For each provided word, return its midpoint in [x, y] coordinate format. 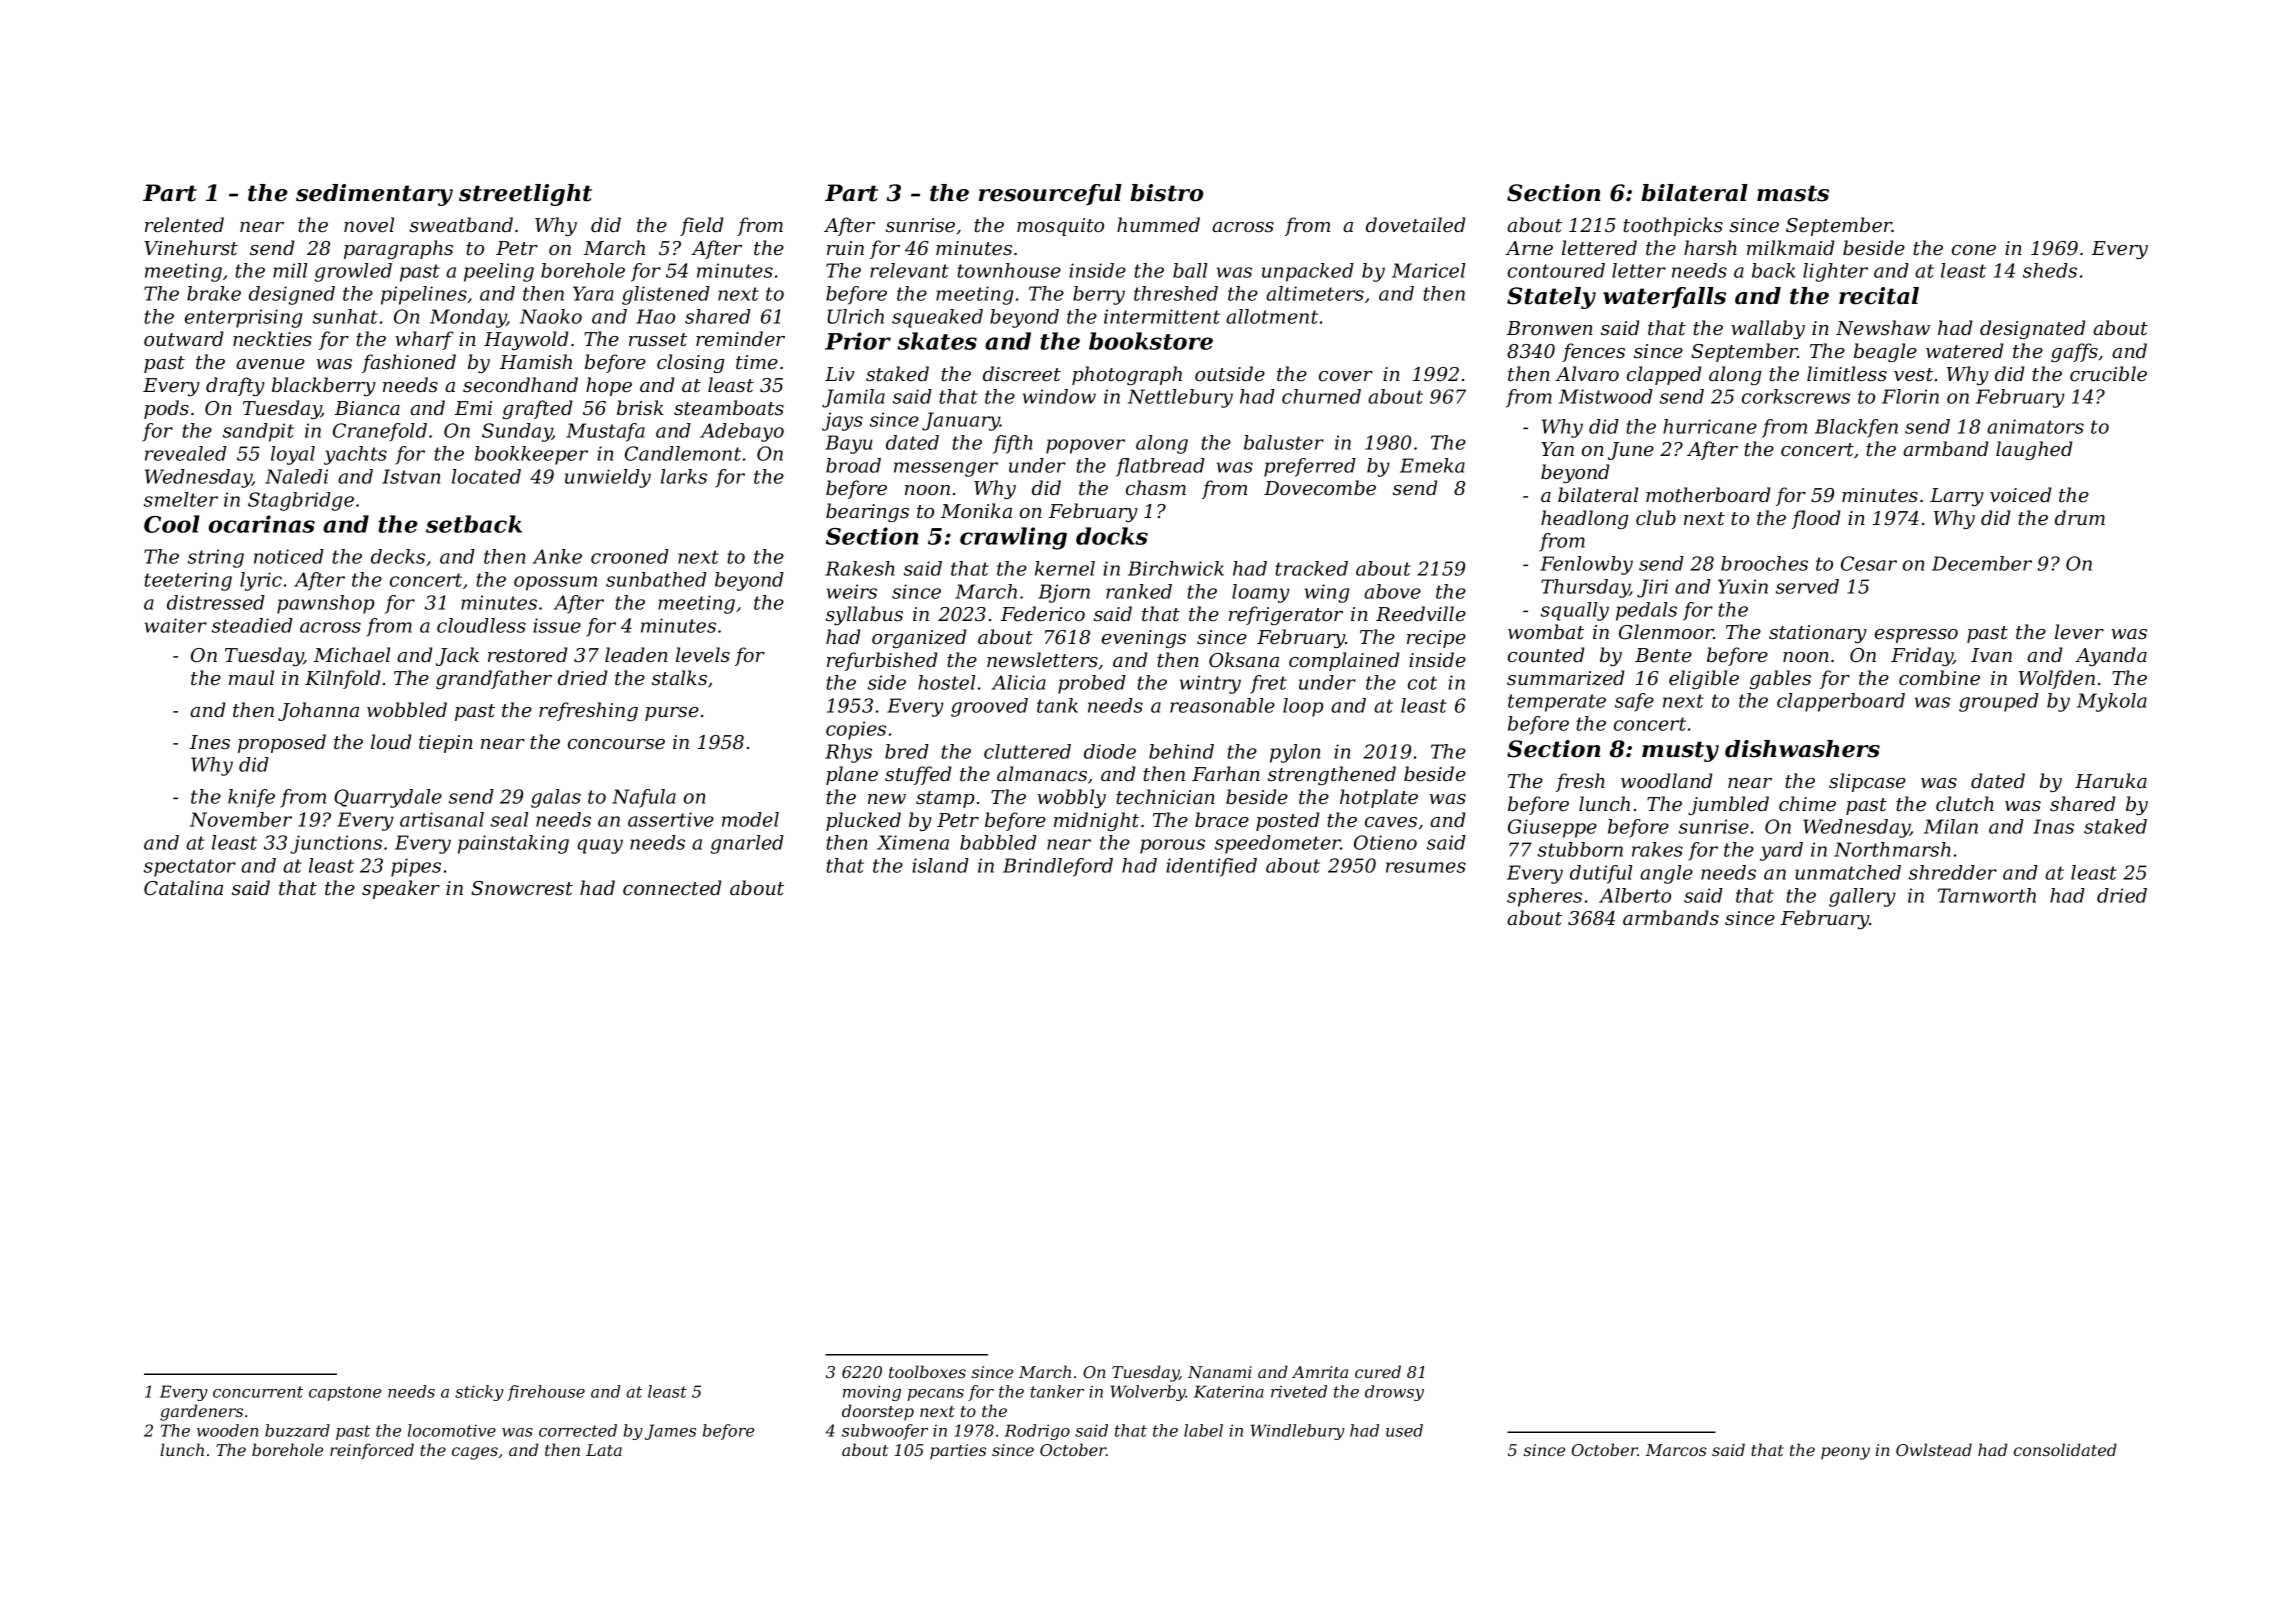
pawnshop [325, 604]
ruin [845, 248]
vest [1913, 375]
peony [1845, 1453]
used [1404, 1430]
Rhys [848, 753]
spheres [1544, 897]
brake [214, 293]
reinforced [372, 1451]
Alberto [1635, 895]
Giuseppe [1552, 828]
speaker [401, 889]
